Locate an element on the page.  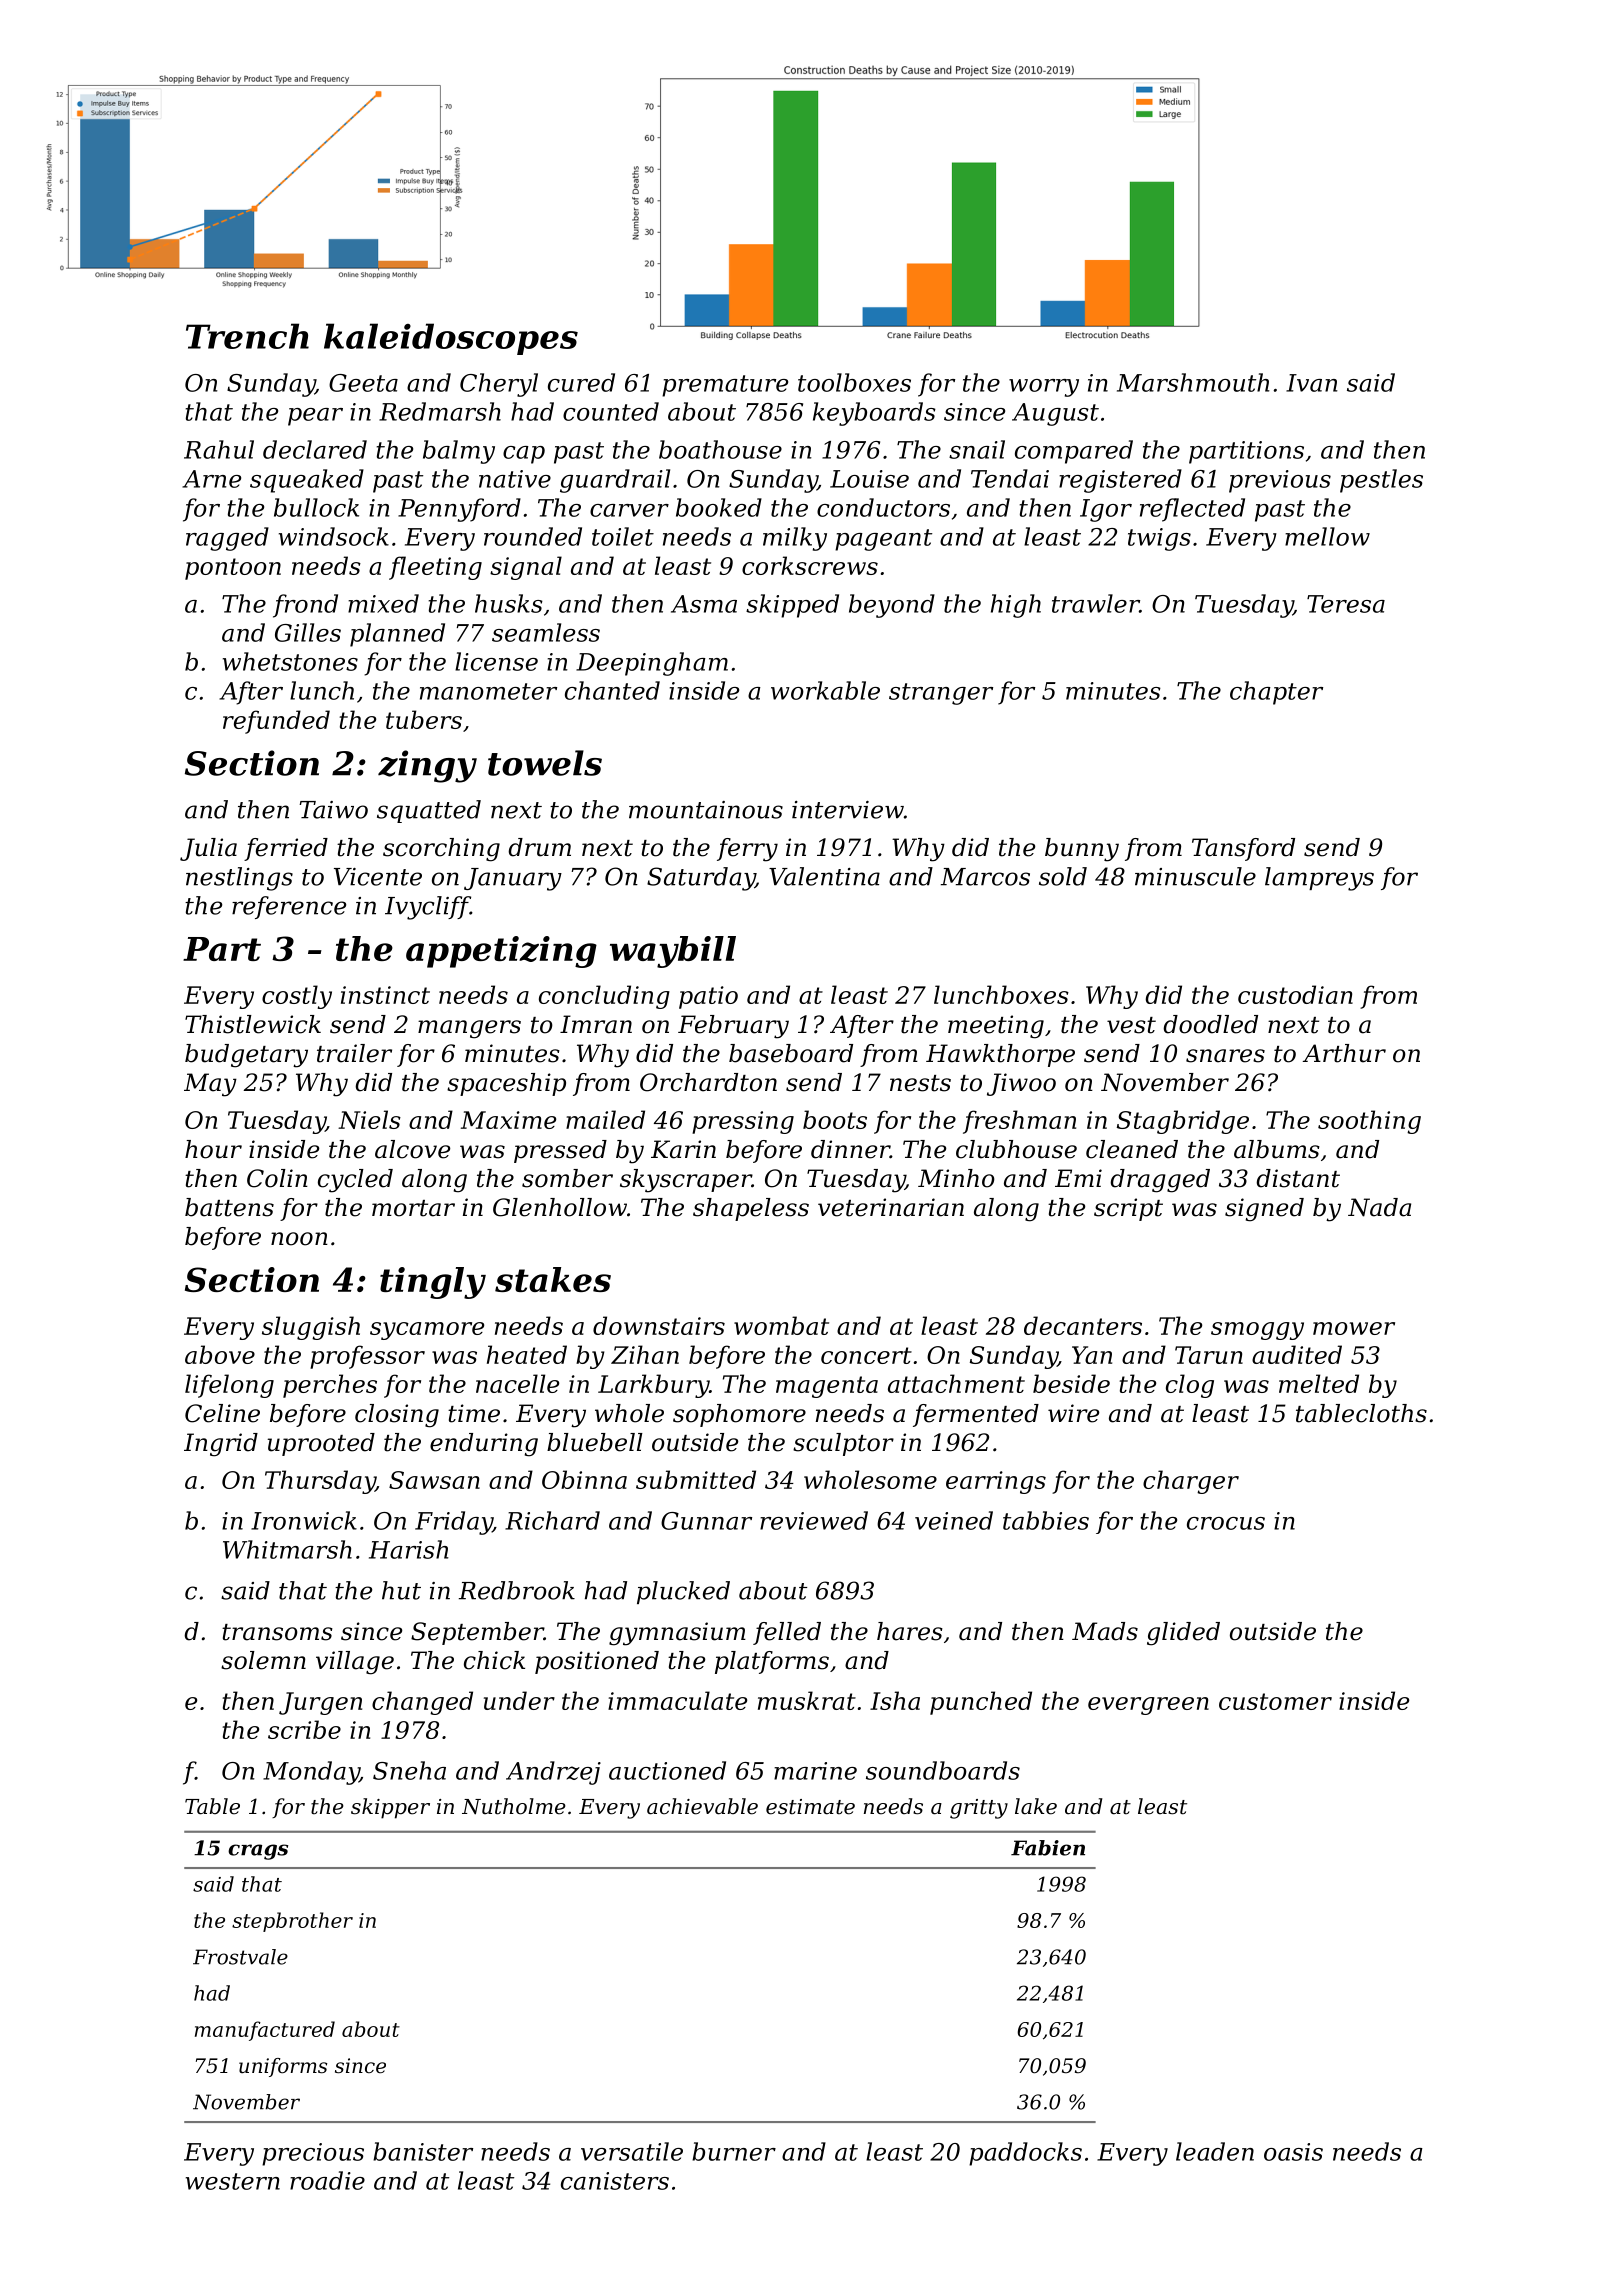
fleeting is located at coordinates (435, 568).
